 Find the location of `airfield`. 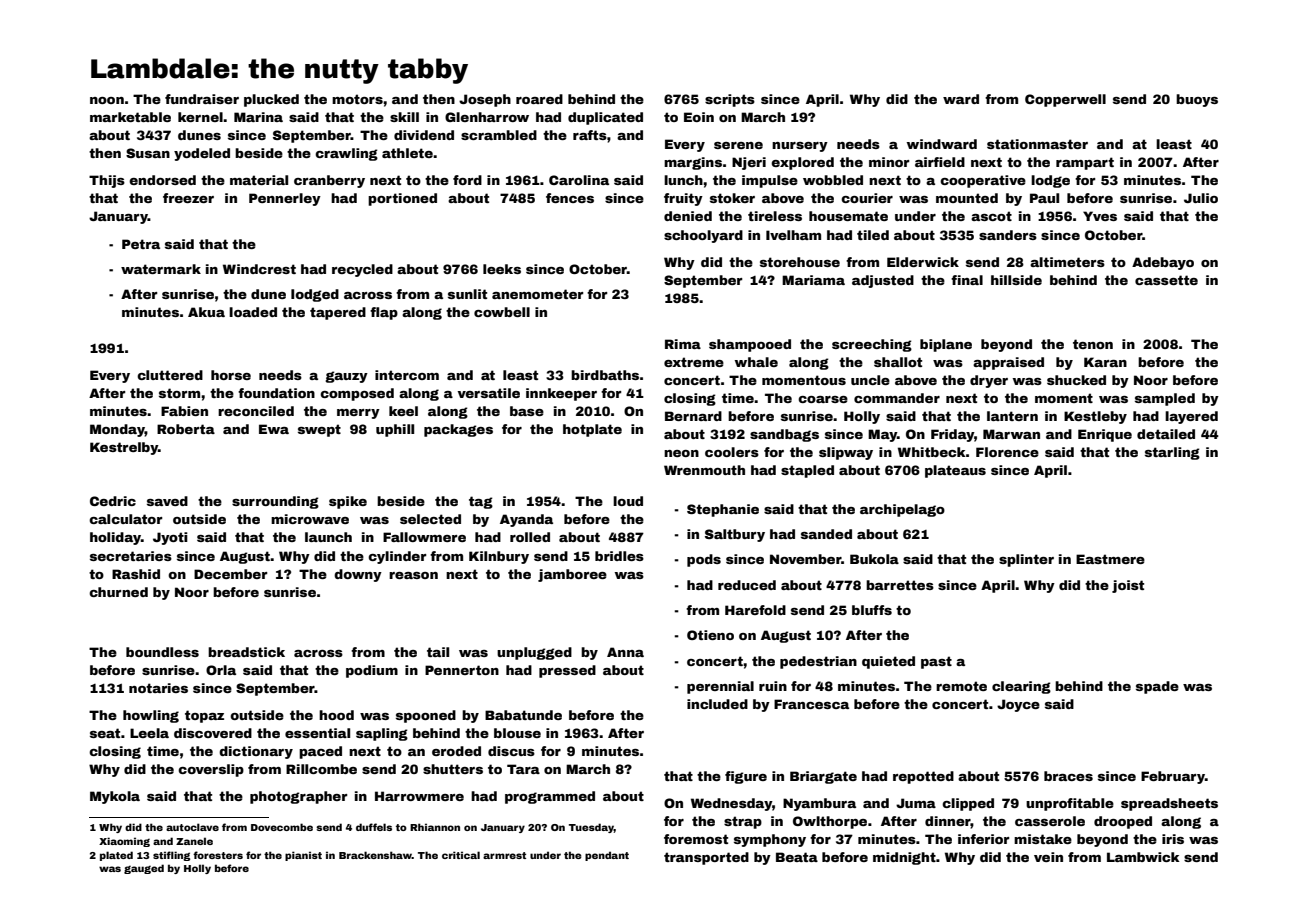

airfield is located at coordinates (940, 162).
